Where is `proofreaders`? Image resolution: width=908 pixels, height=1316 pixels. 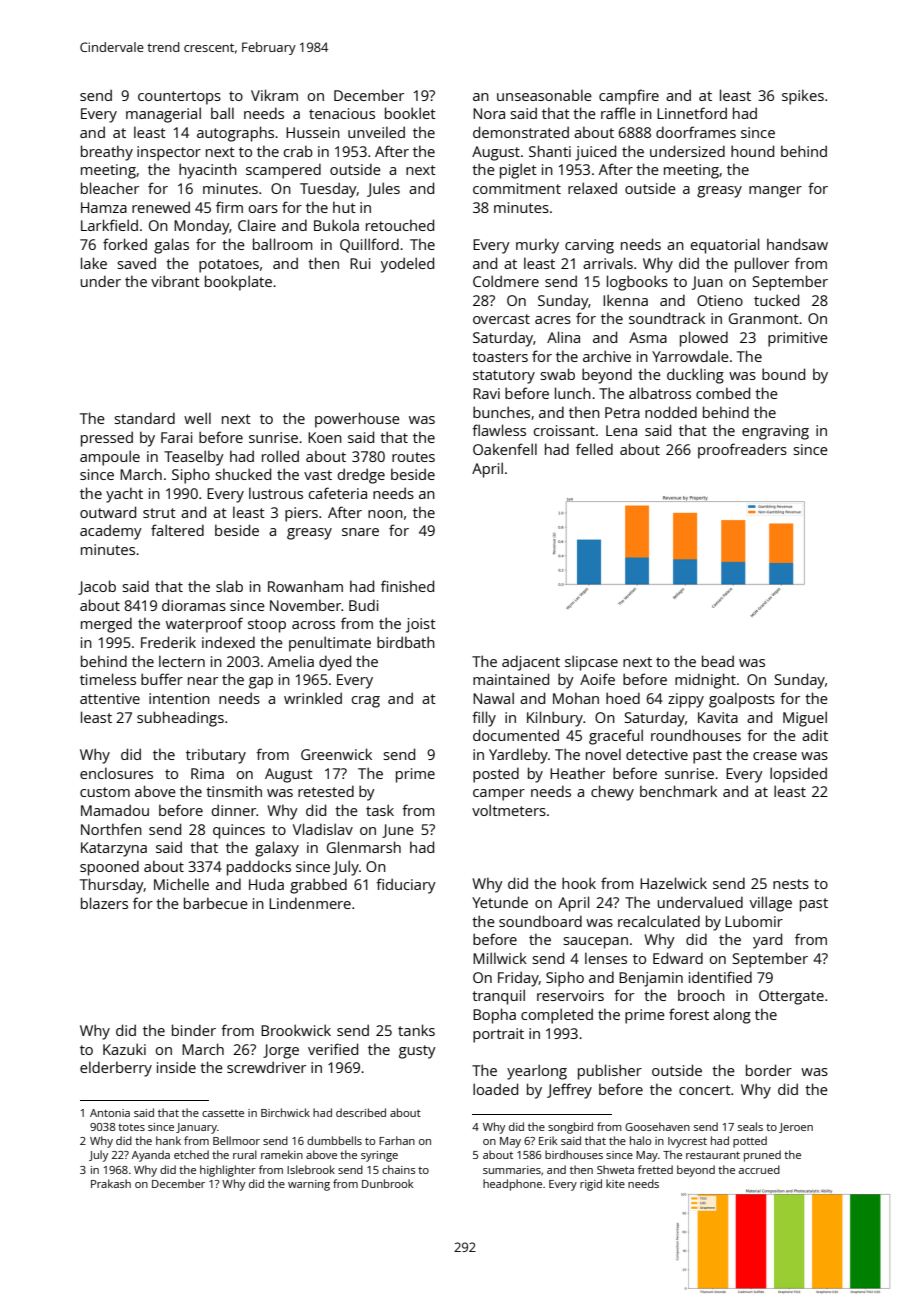 proofreaders is located at coordinates (742, 451).
